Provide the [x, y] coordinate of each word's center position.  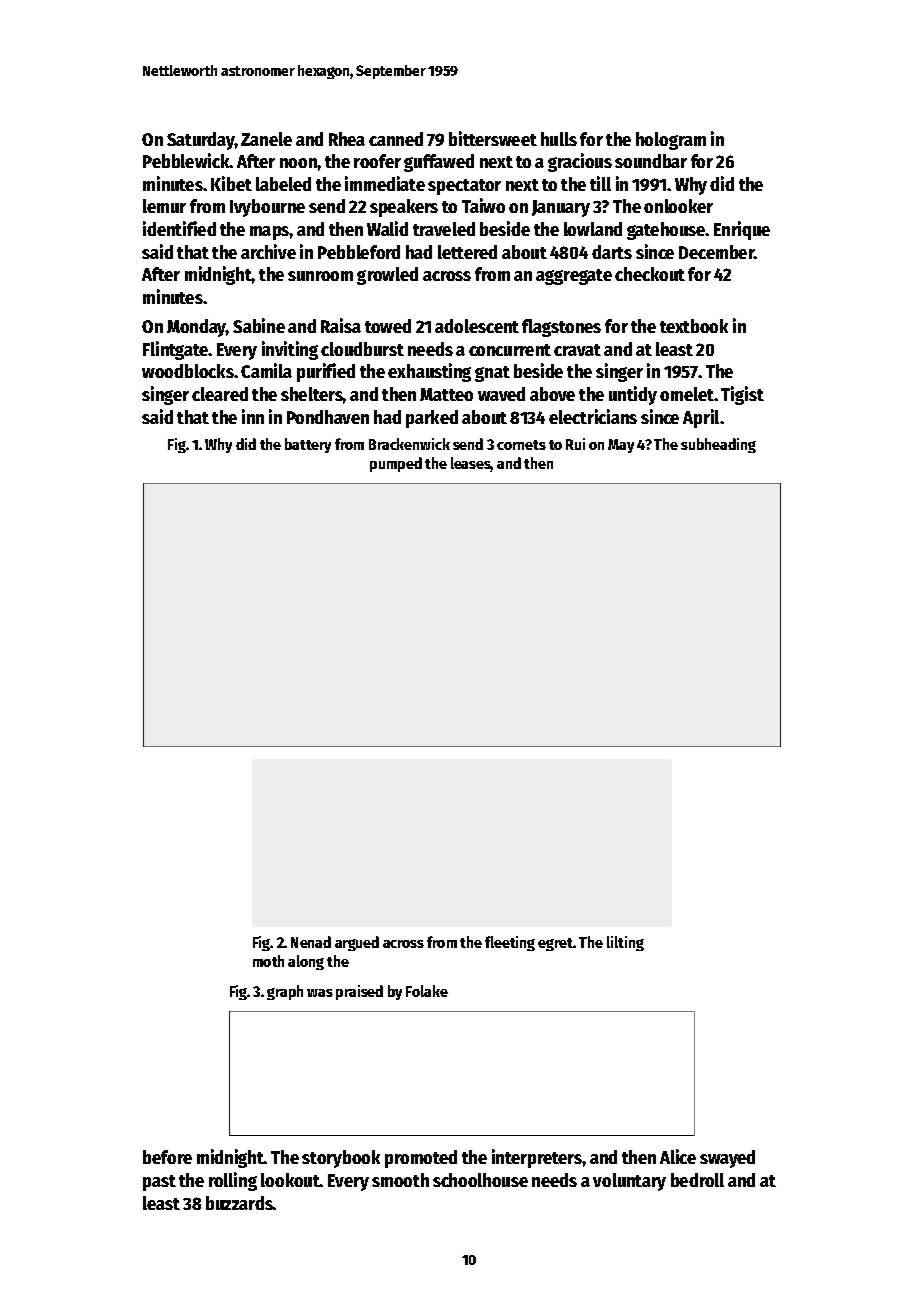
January [561, 208]
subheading [718, 445]
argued [357, 943]
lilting [625, 943]
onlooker [678, 206]
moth [268, 961]
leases [471, 464]
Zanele [266, 139]
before [167, 1157]
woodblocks [188, 371]
